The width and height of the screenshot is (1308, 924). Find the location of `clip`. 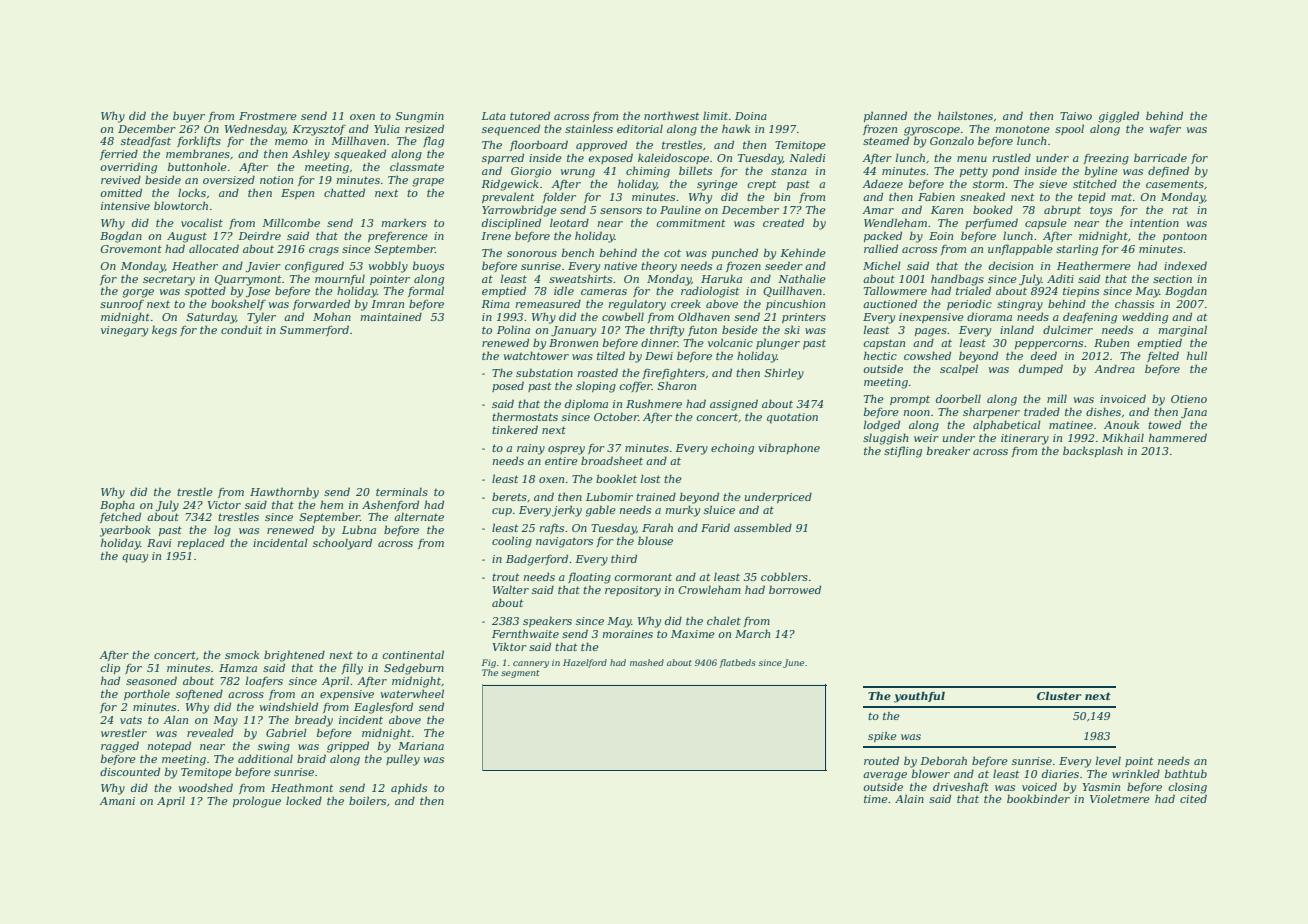

clip is located at coordinates (110, 668).
